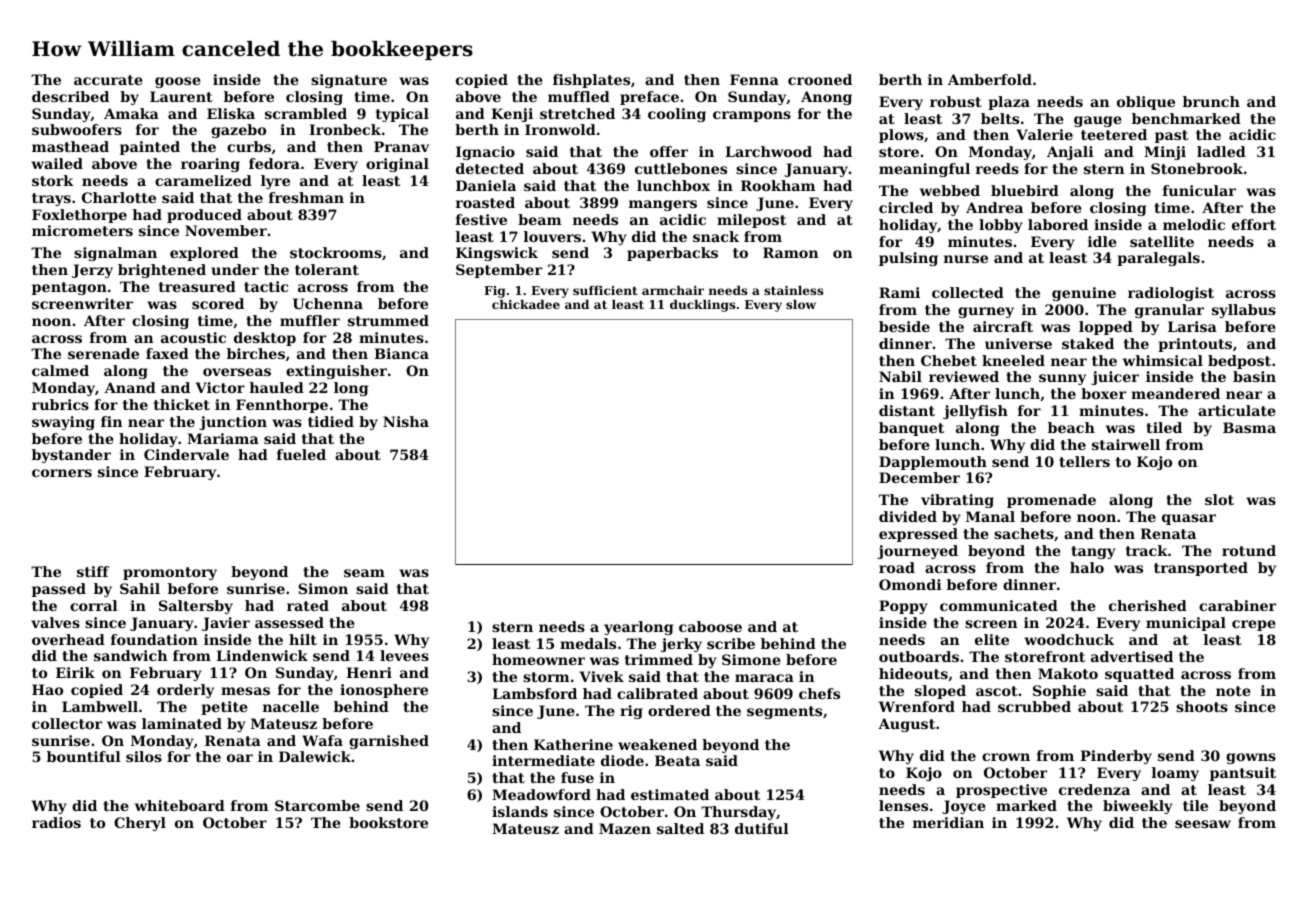  Describe the element at coordinates (1194, 224) in the screenshot. I see `melodic` at that location.
